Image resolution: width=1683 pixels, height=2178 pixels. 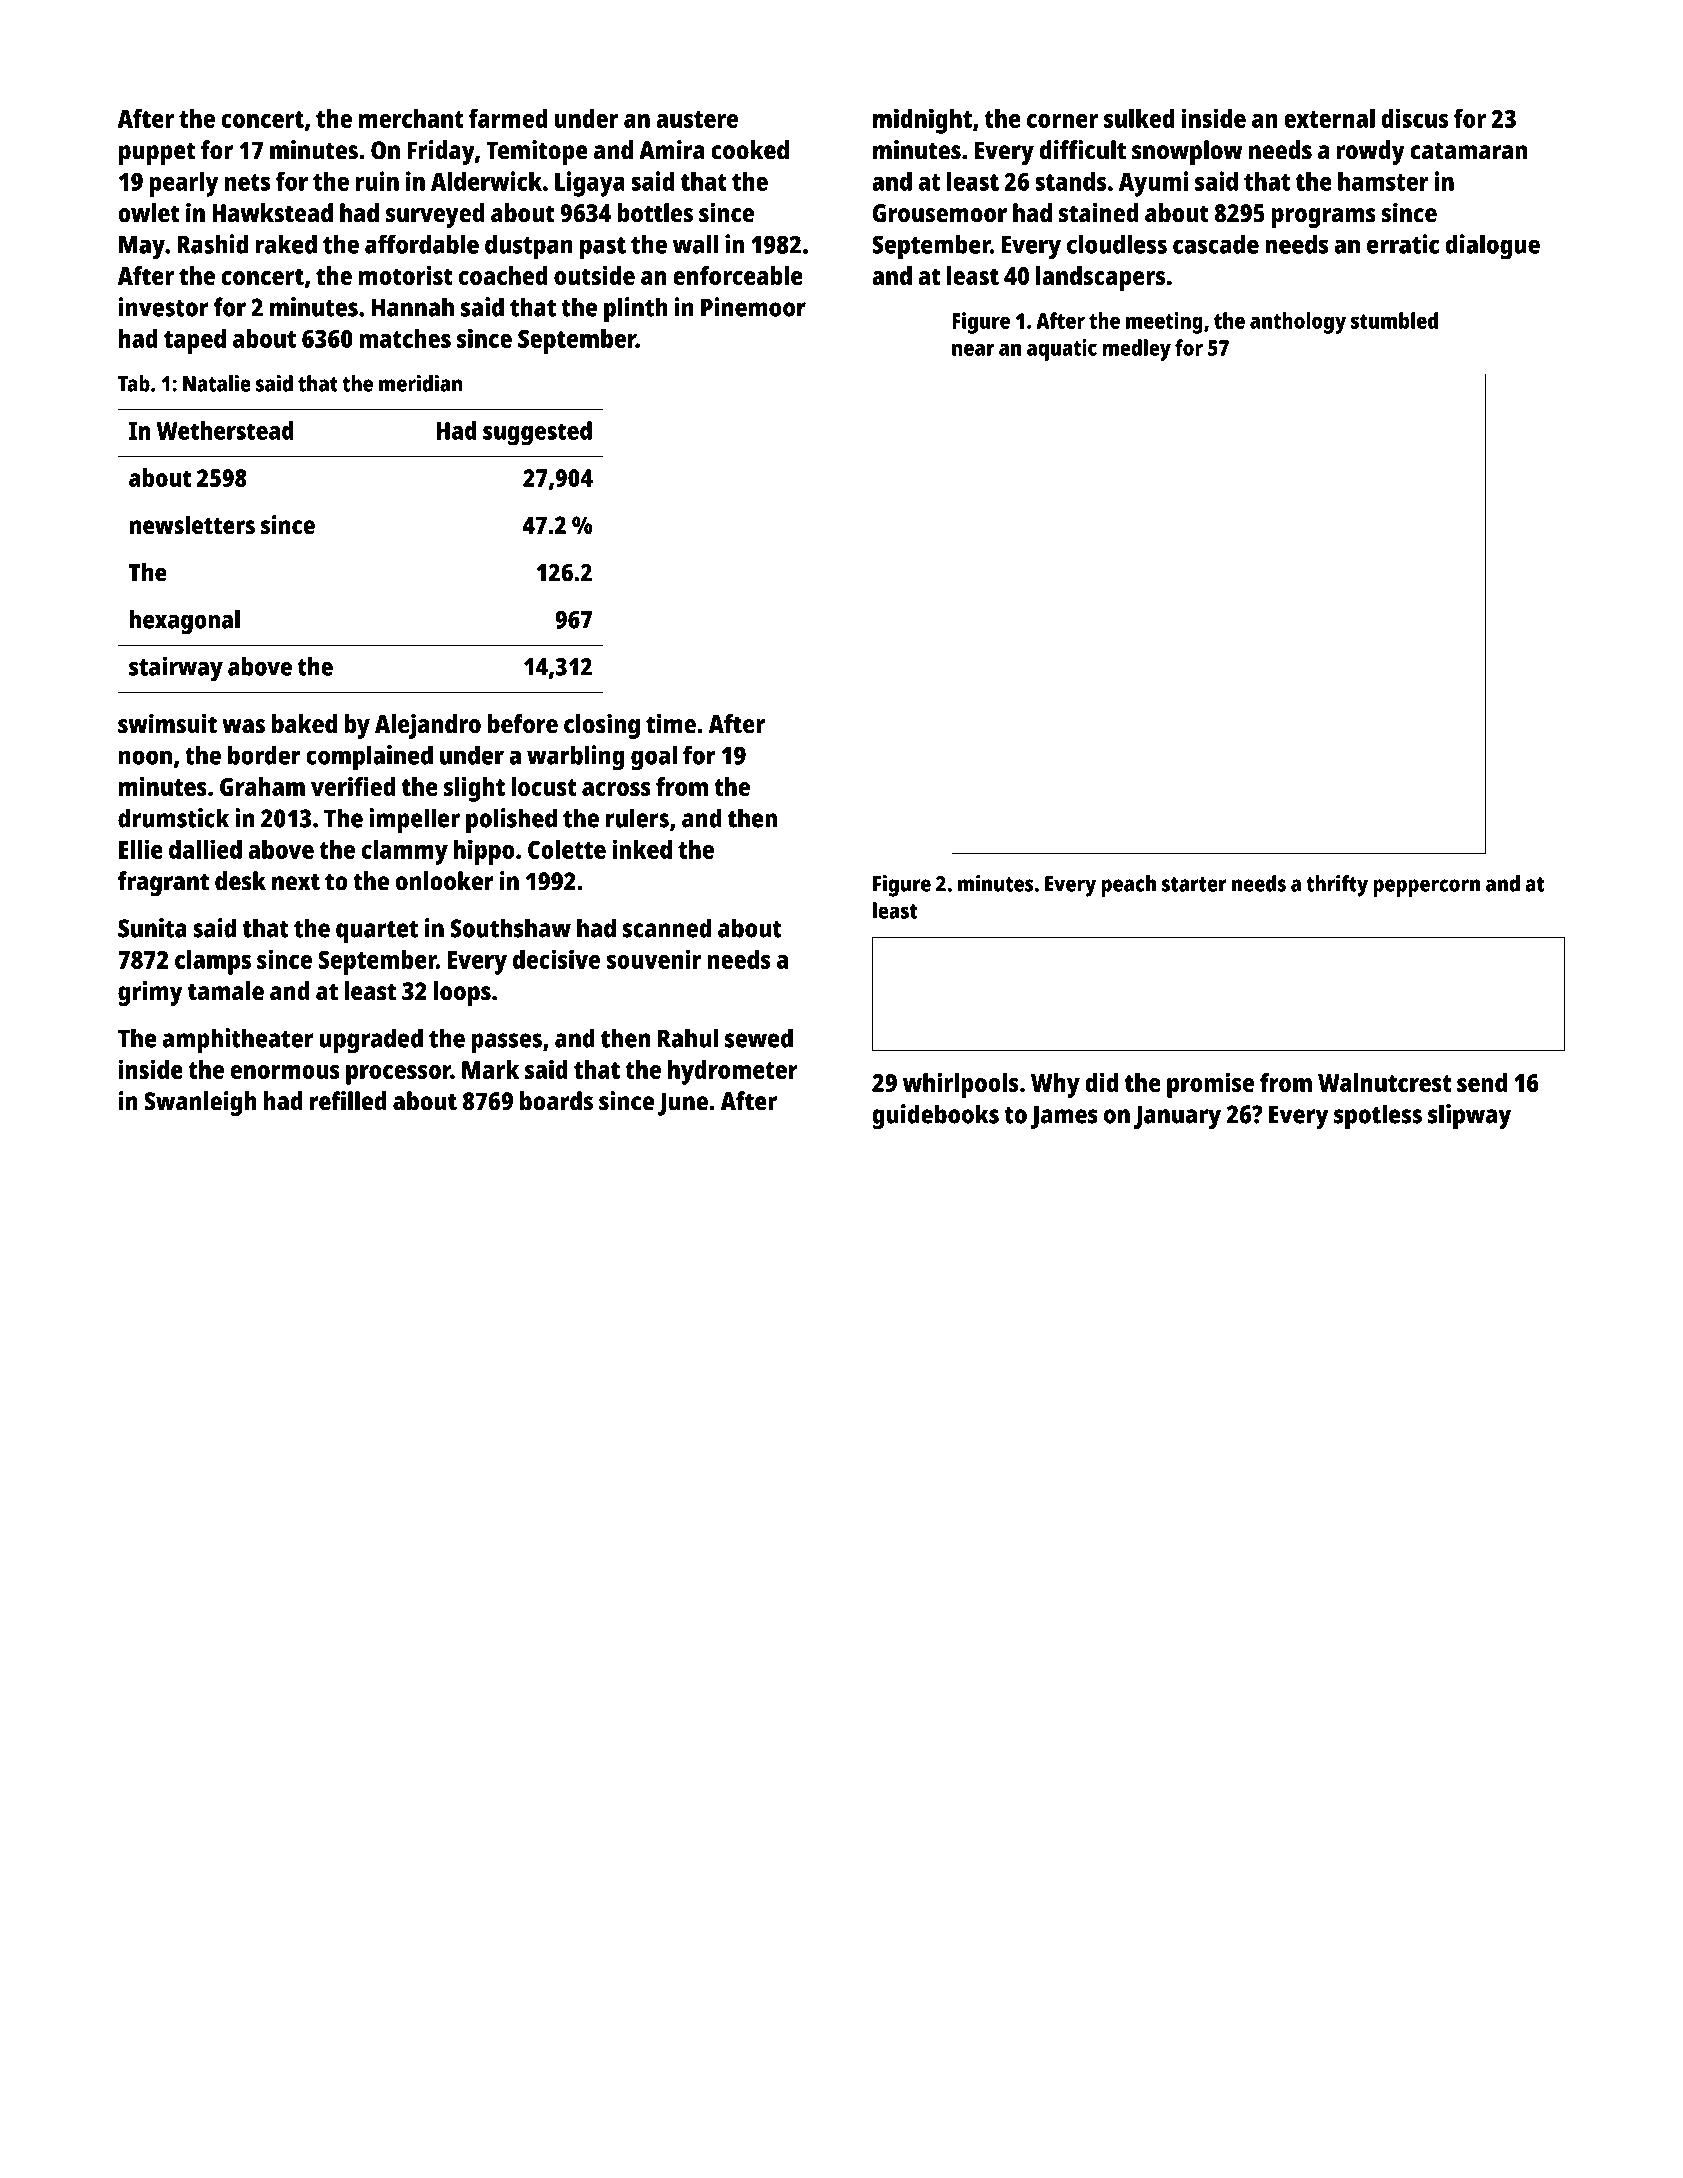 What do you see at coordinates (490, 1069) in the image?
I see `Mark` at bounding box center [490, 1069].
